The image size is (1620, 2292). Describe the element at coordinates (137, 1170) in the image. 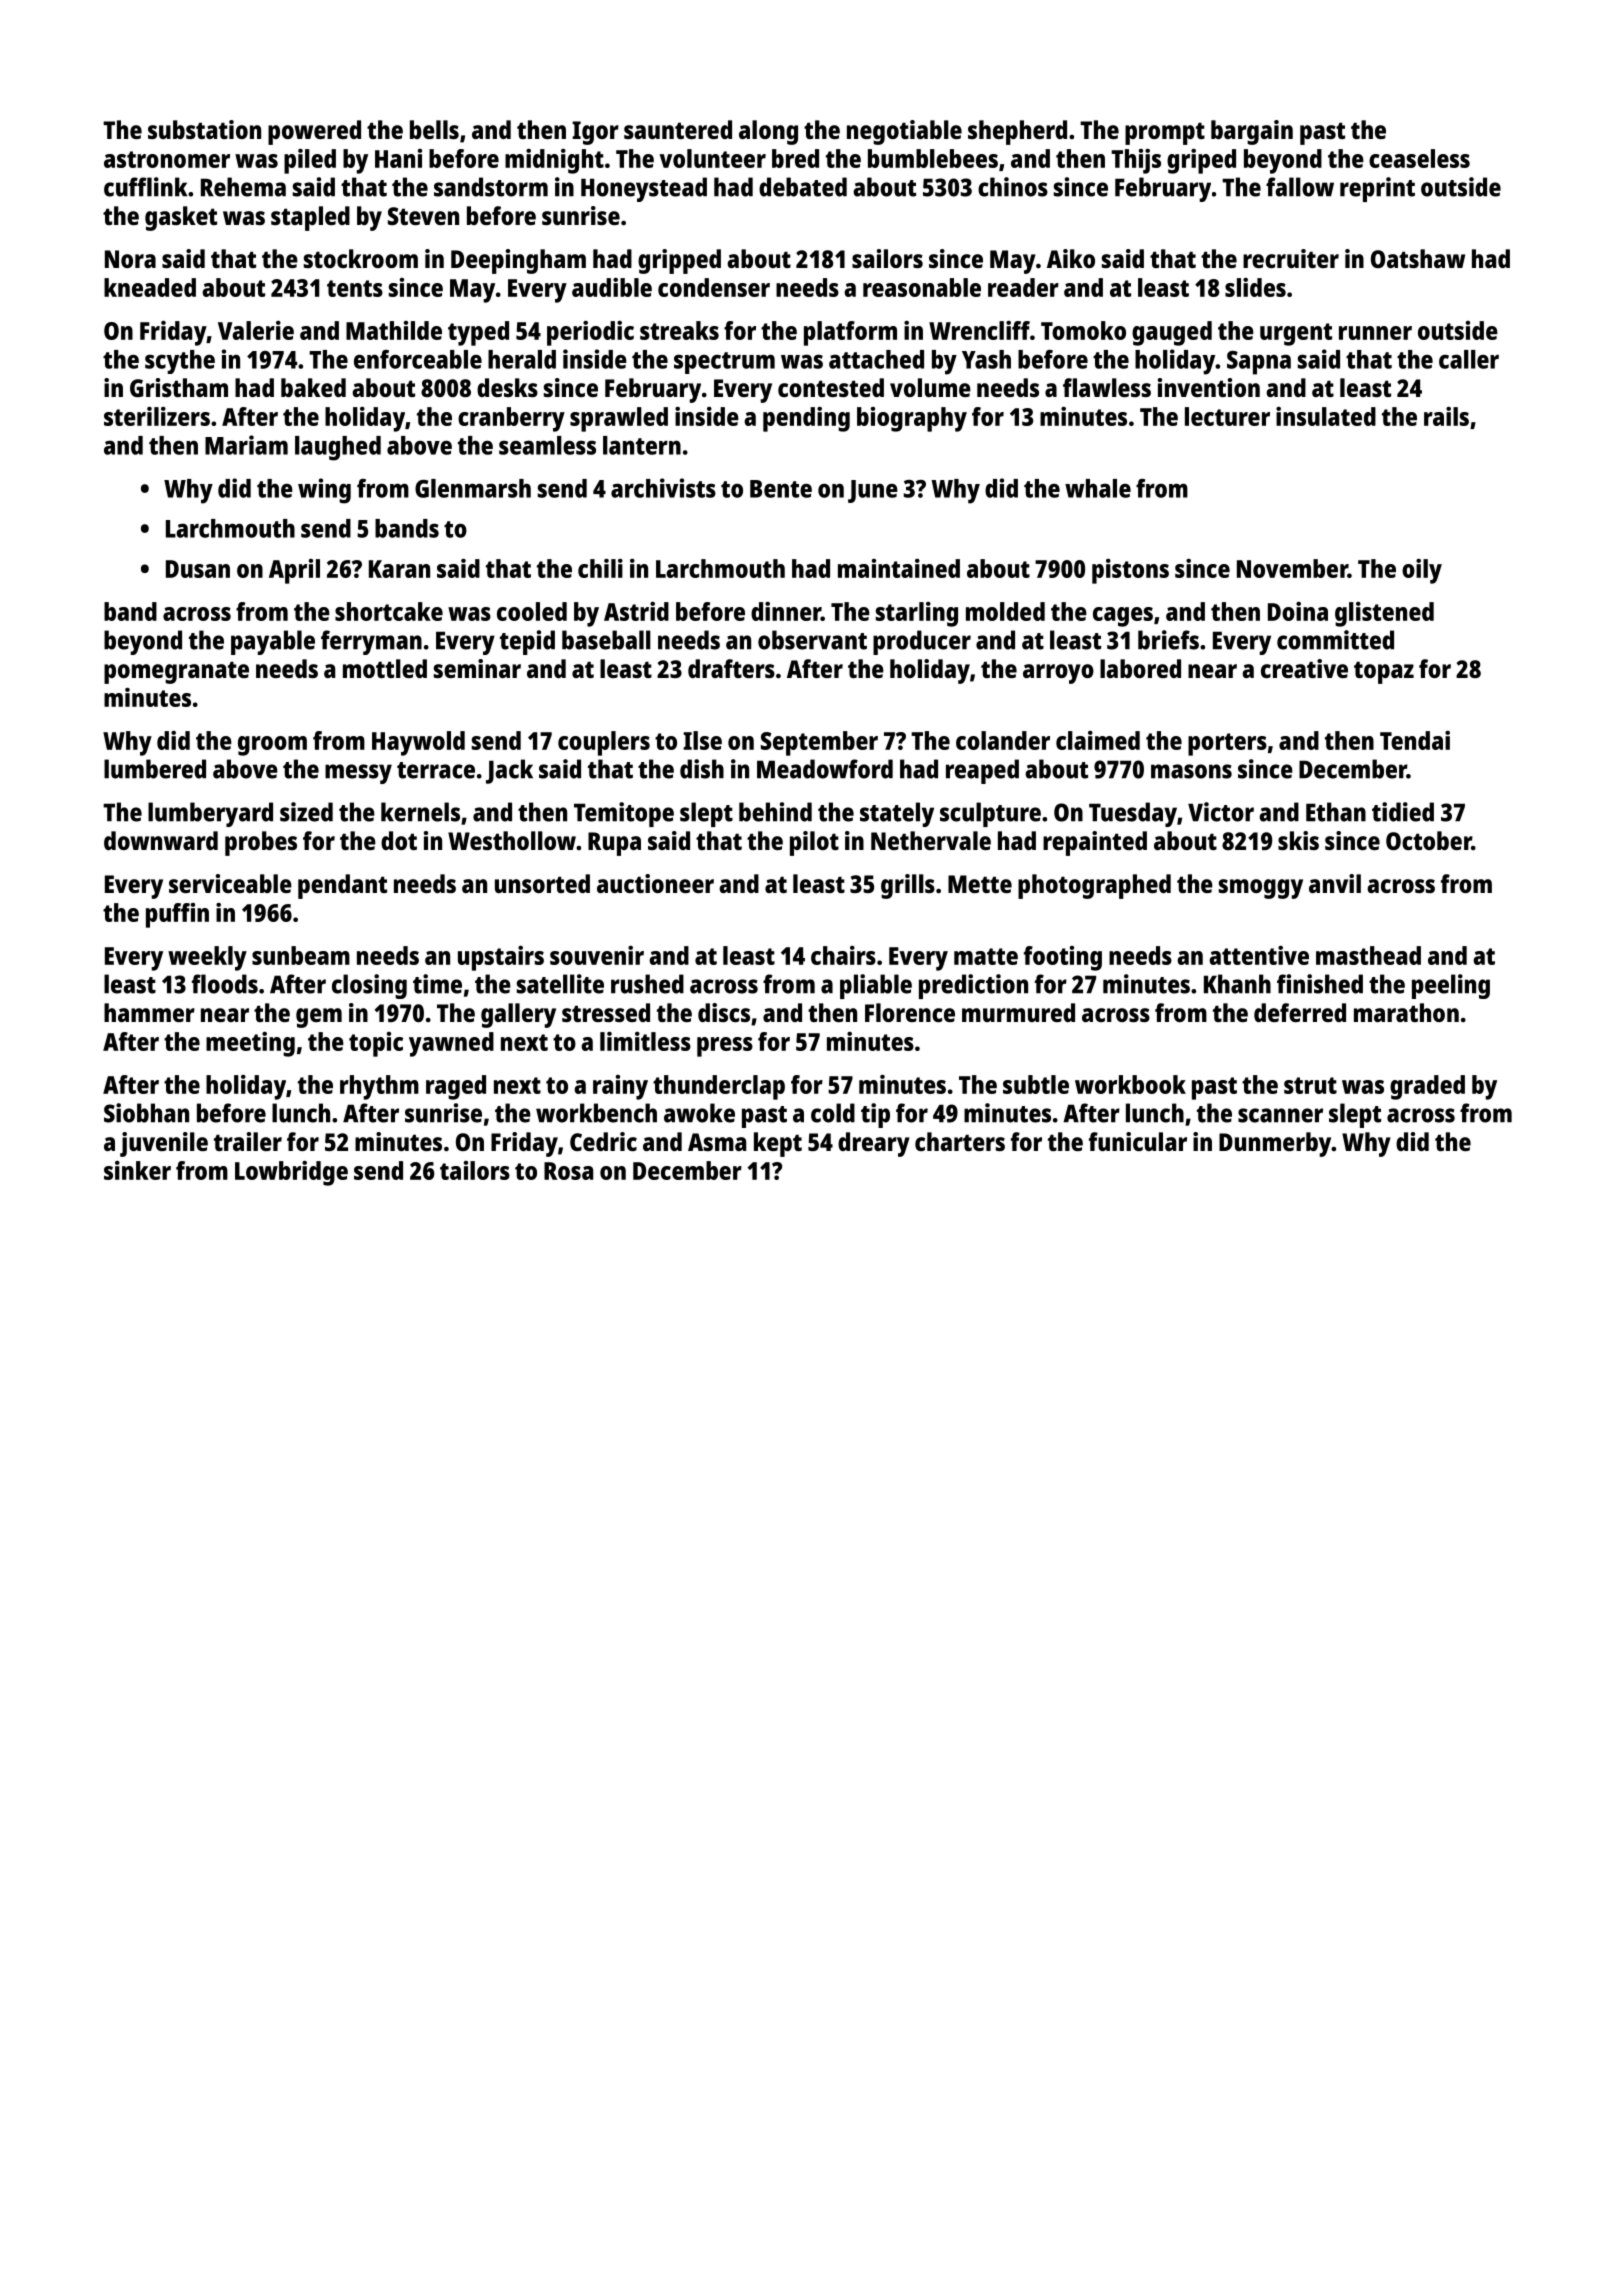

I see `sinker` at that location.
